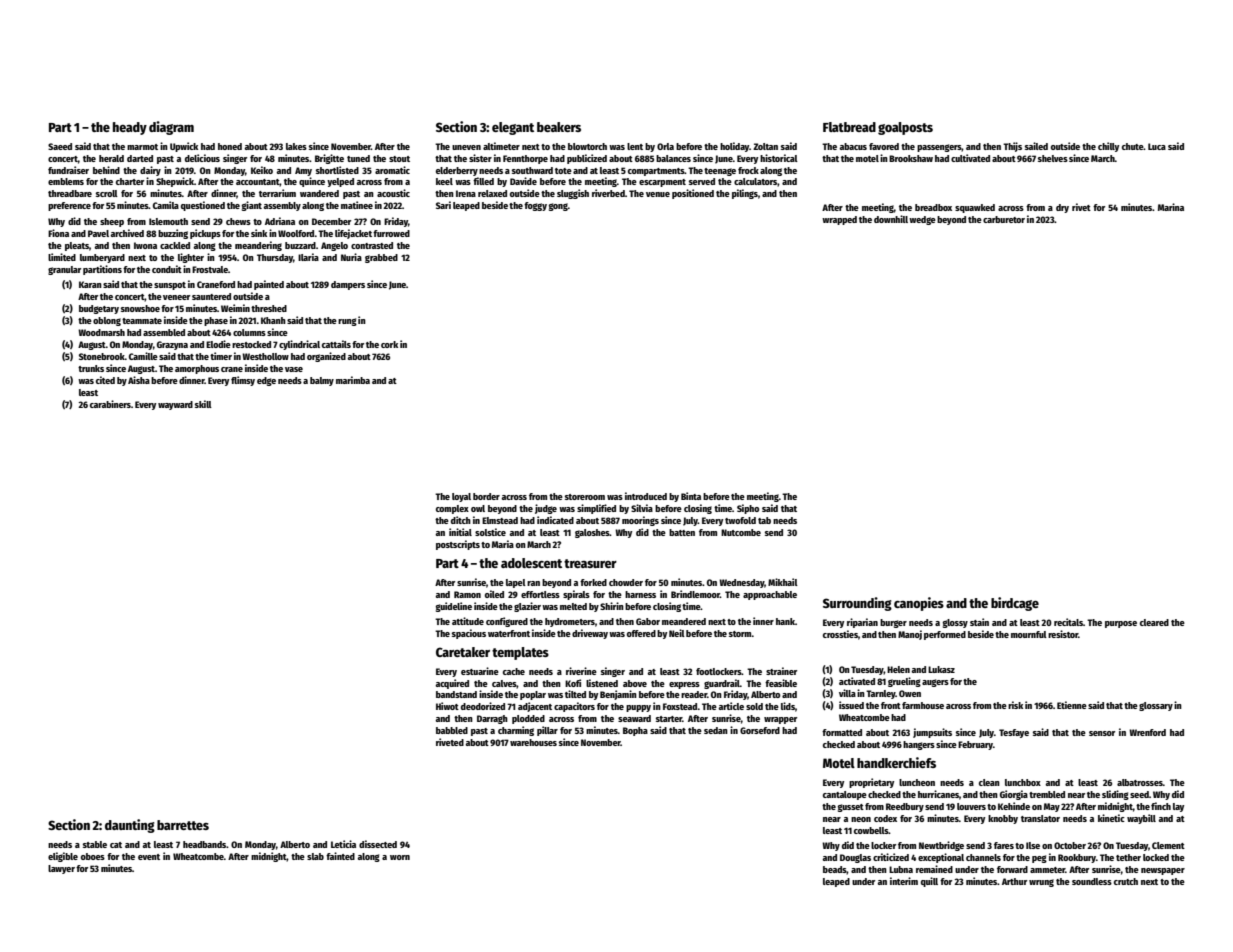 The height and width of the page is (952, 1233). Describe the element at coordinates (60, 146) in the page. I see `Saeed` at that location.
